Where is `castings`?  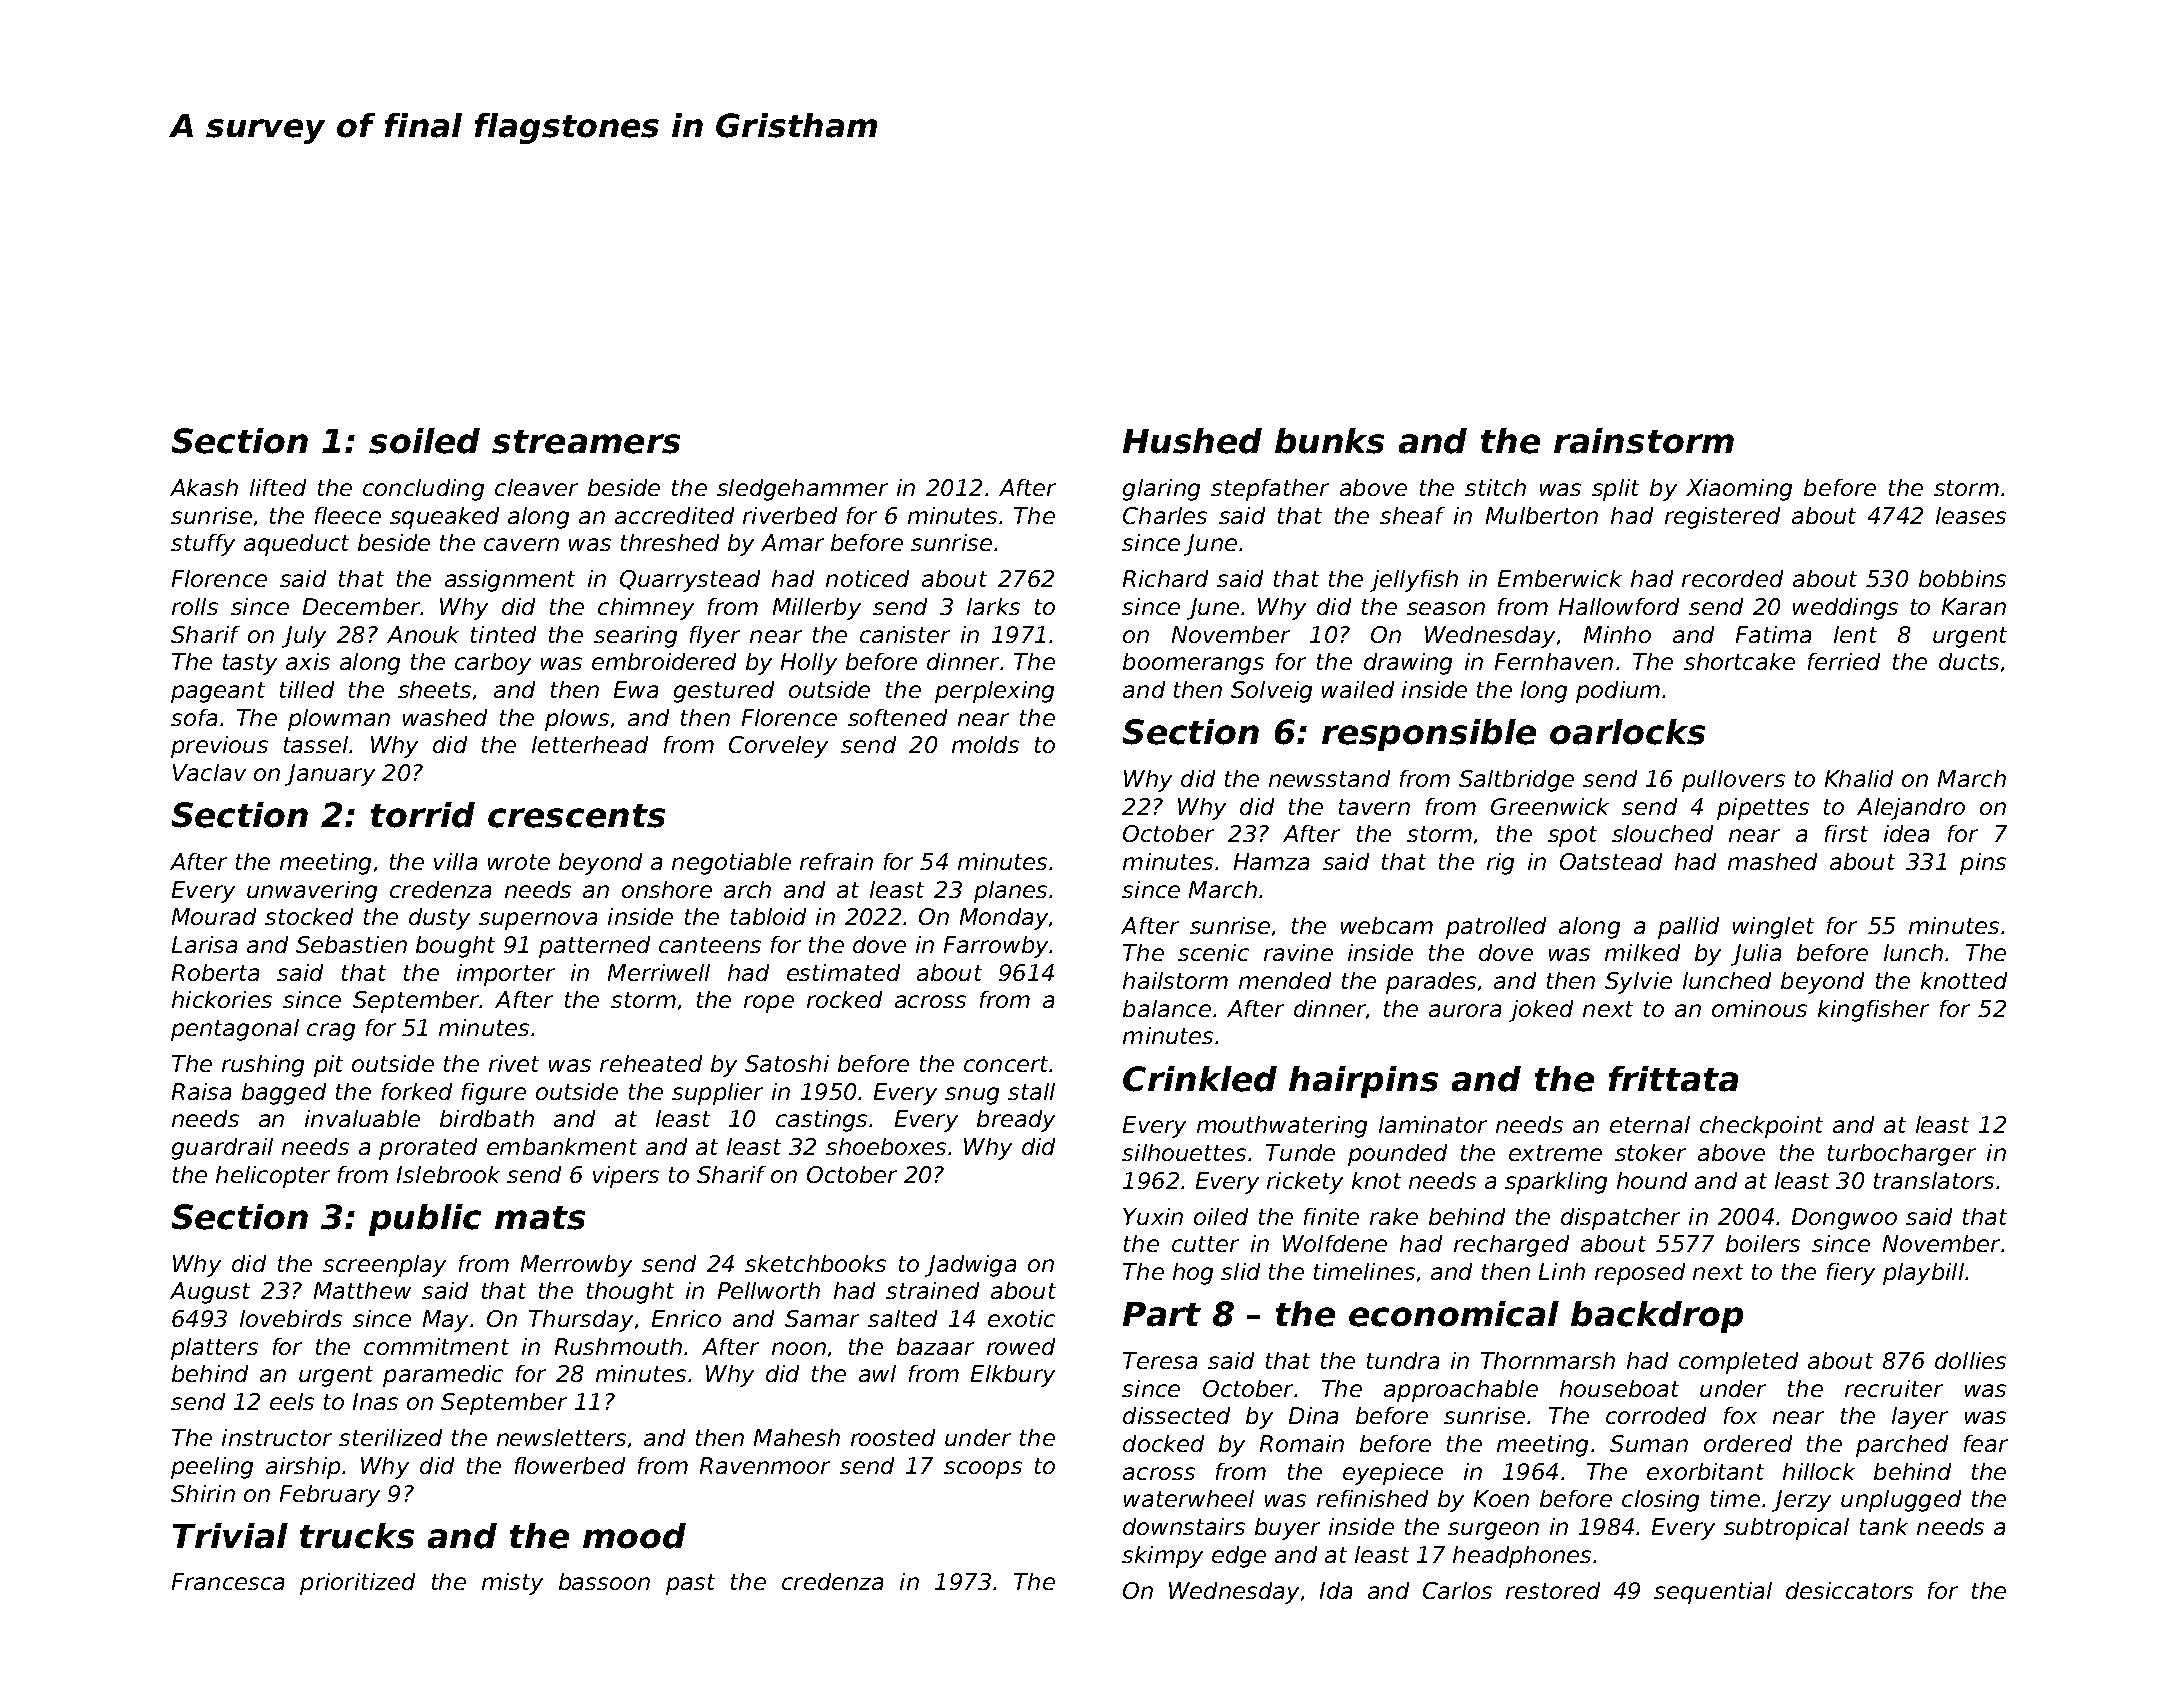 castings is located at coordinates (821, 1121).
